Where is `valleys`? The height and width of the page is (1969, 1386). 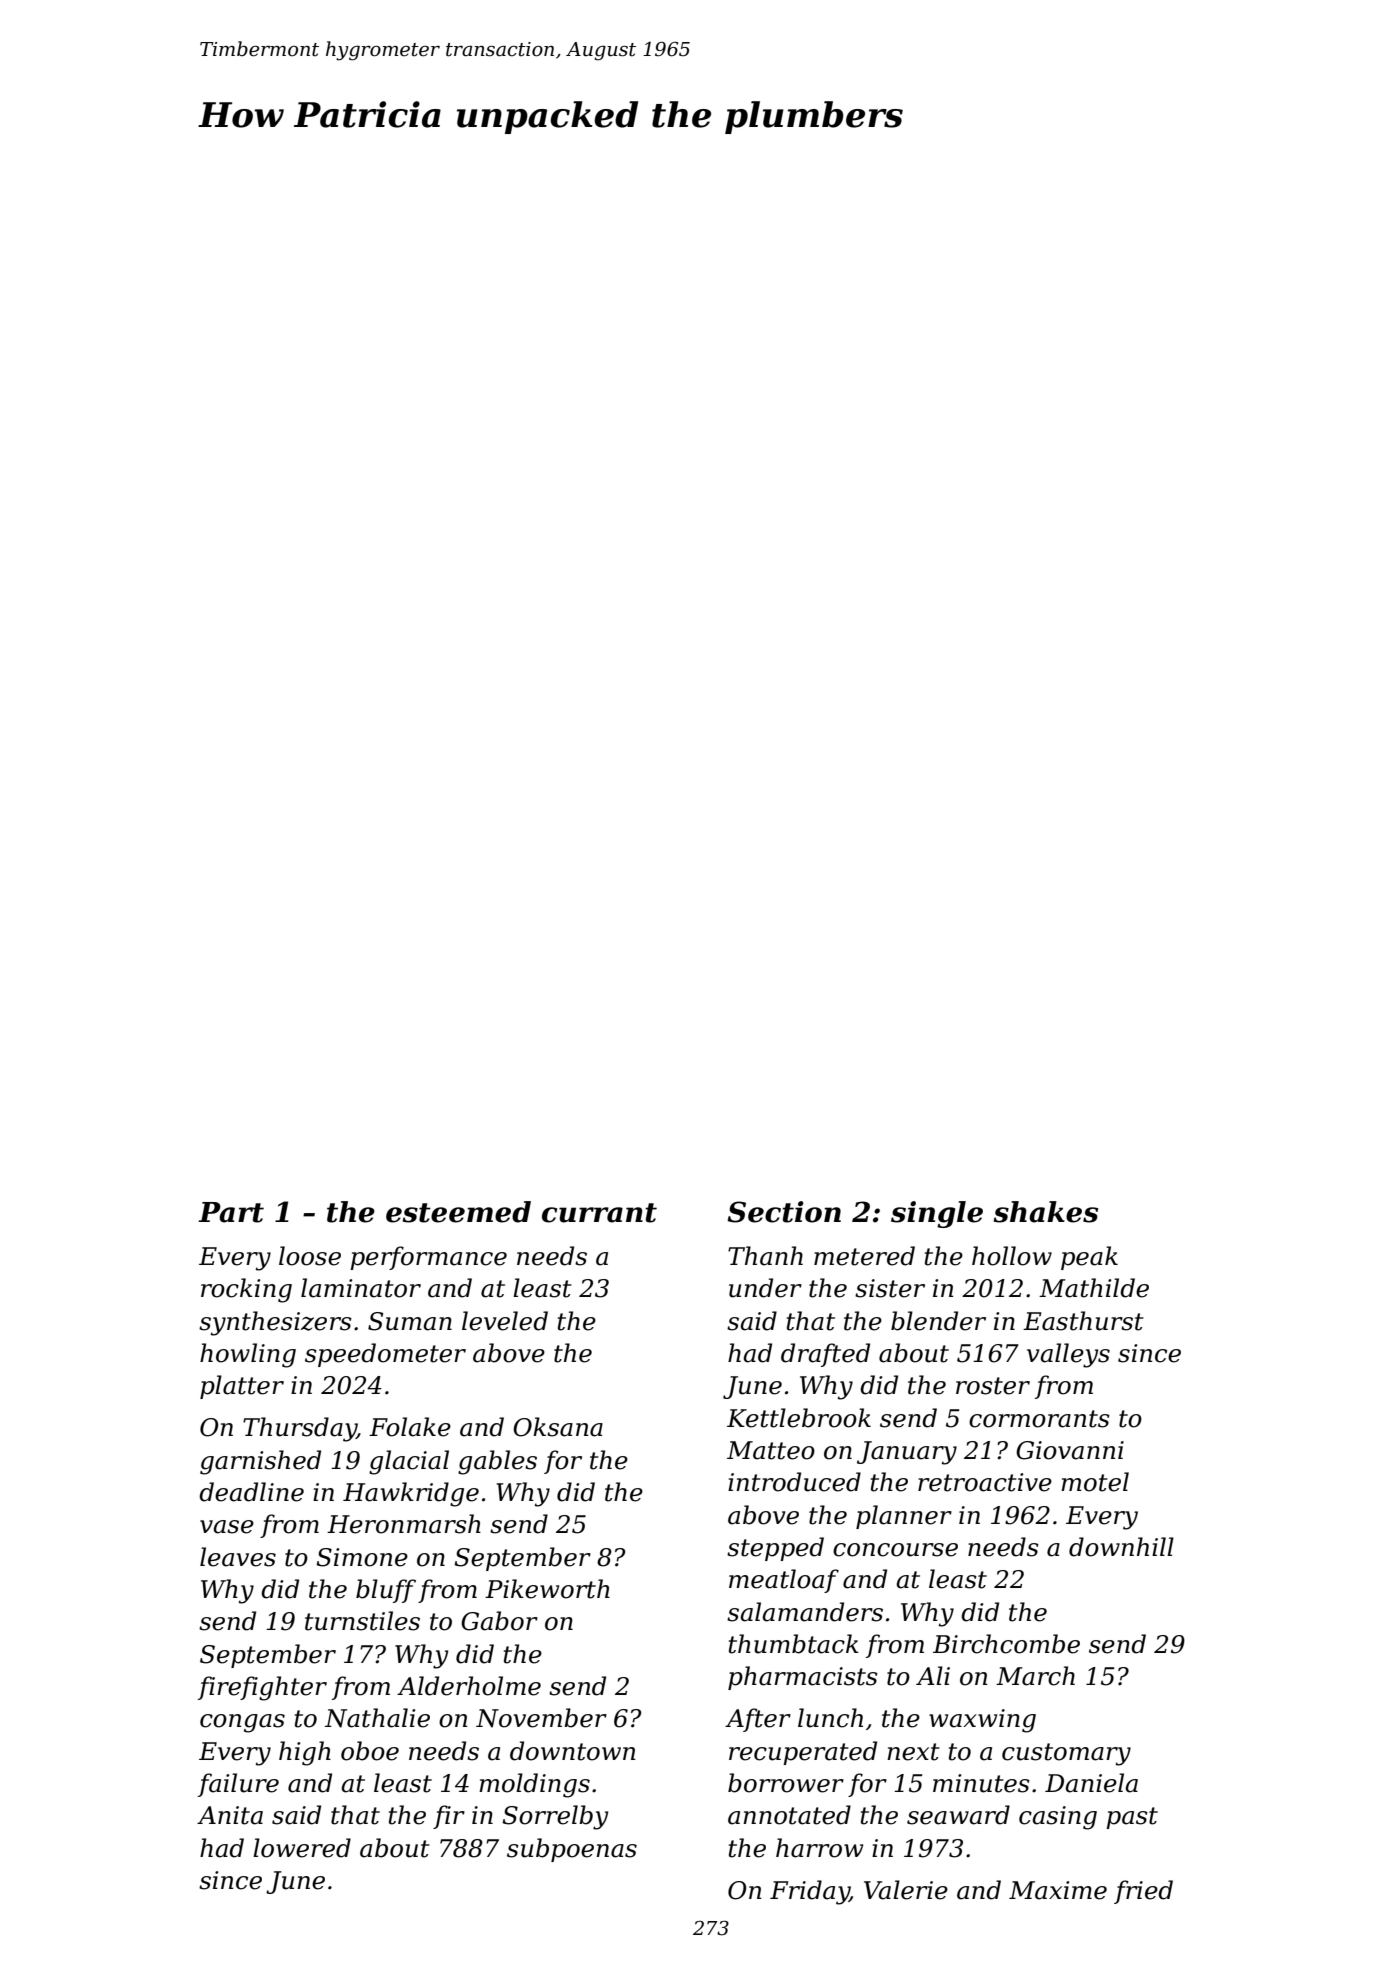
valleys is located at coordinates (1068, 1355).
